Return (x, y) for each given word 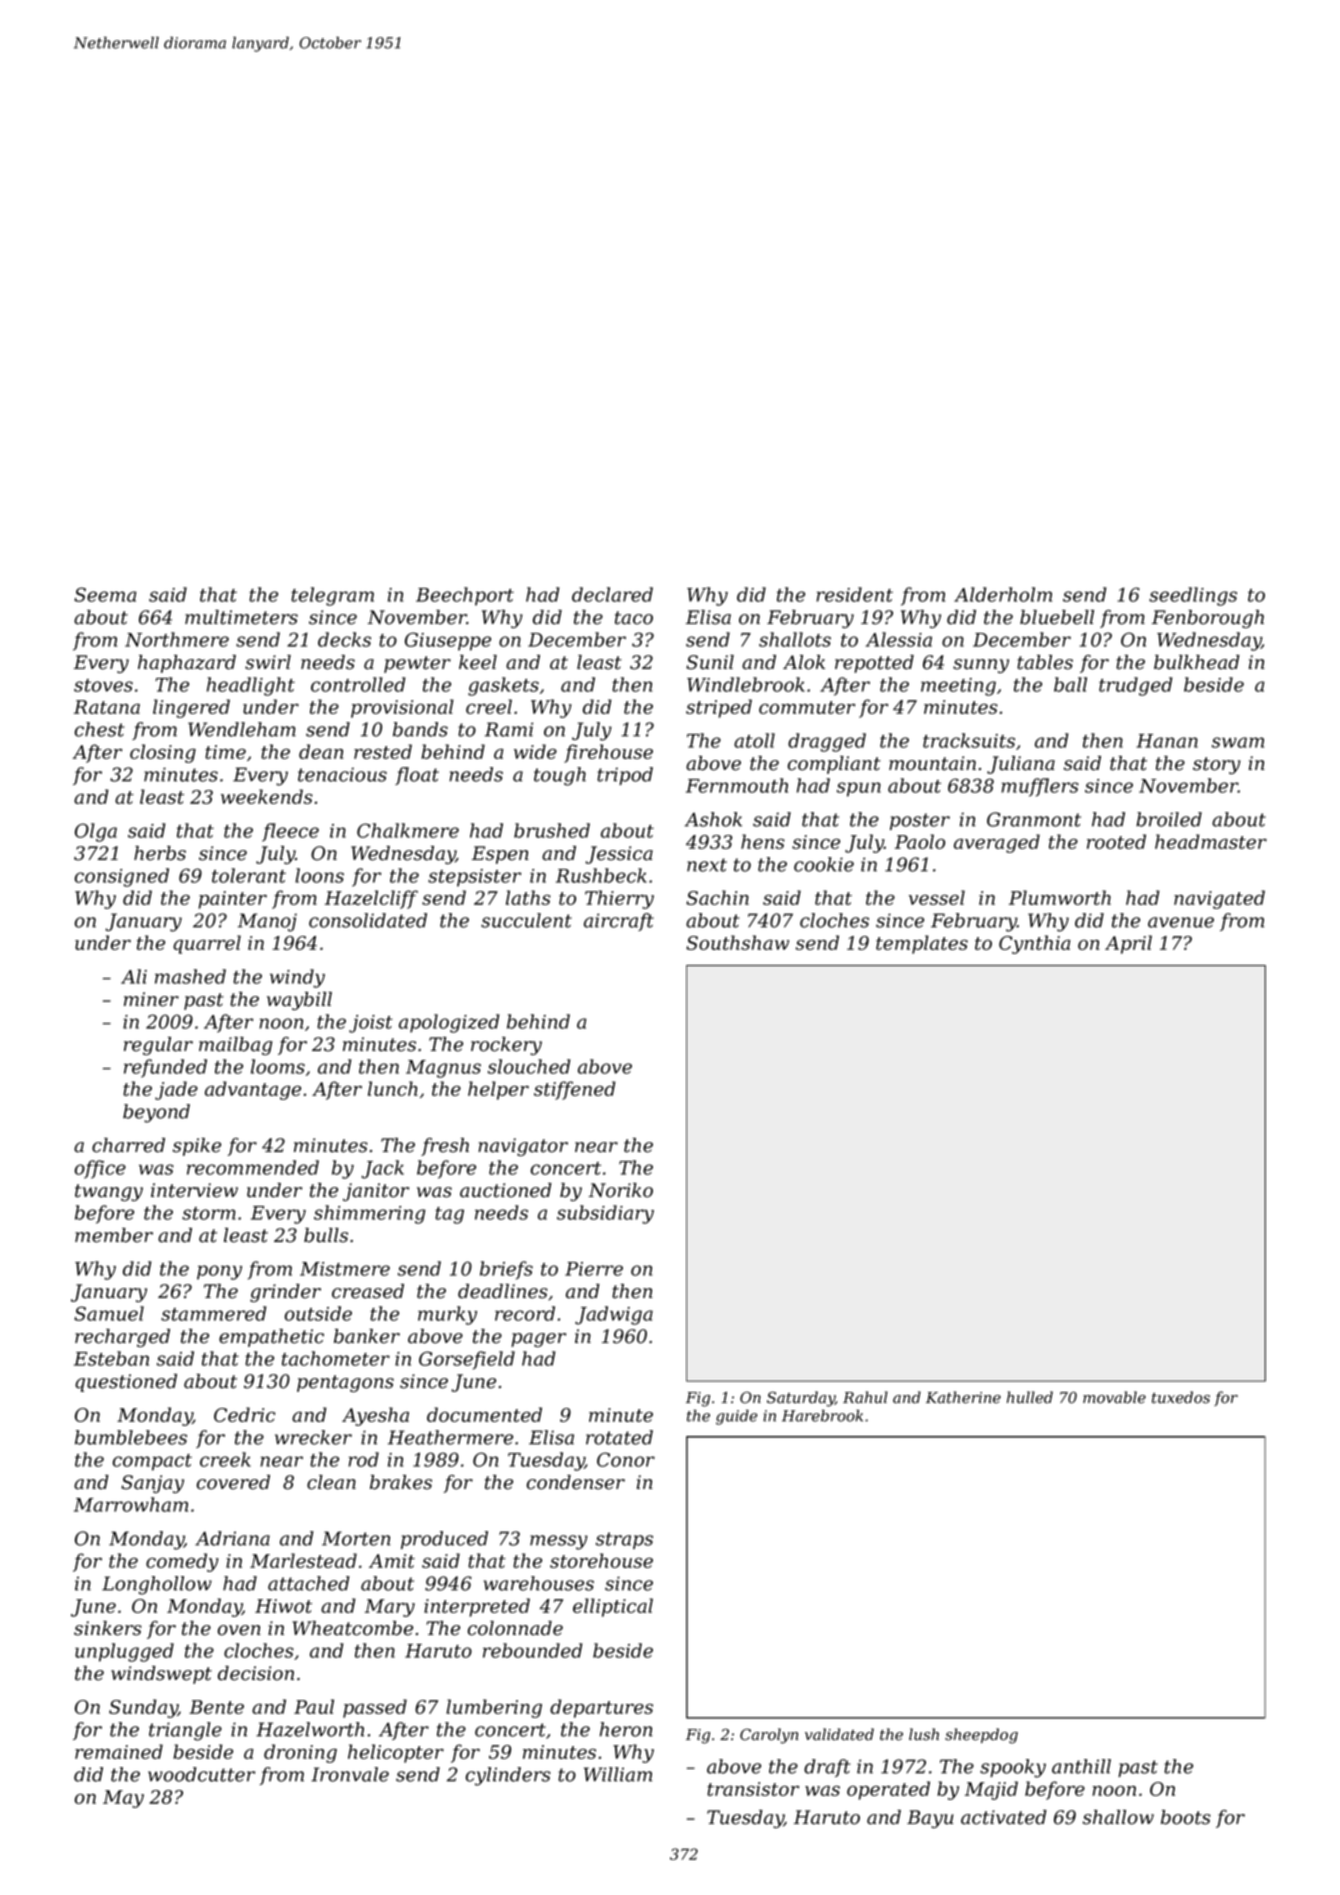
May (123, 1799)
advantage (253, 1090)
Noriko (621, 1190)
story (1217, 765)
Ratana (107, 707)
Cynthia (1034, 944)
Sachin (717, 897)
